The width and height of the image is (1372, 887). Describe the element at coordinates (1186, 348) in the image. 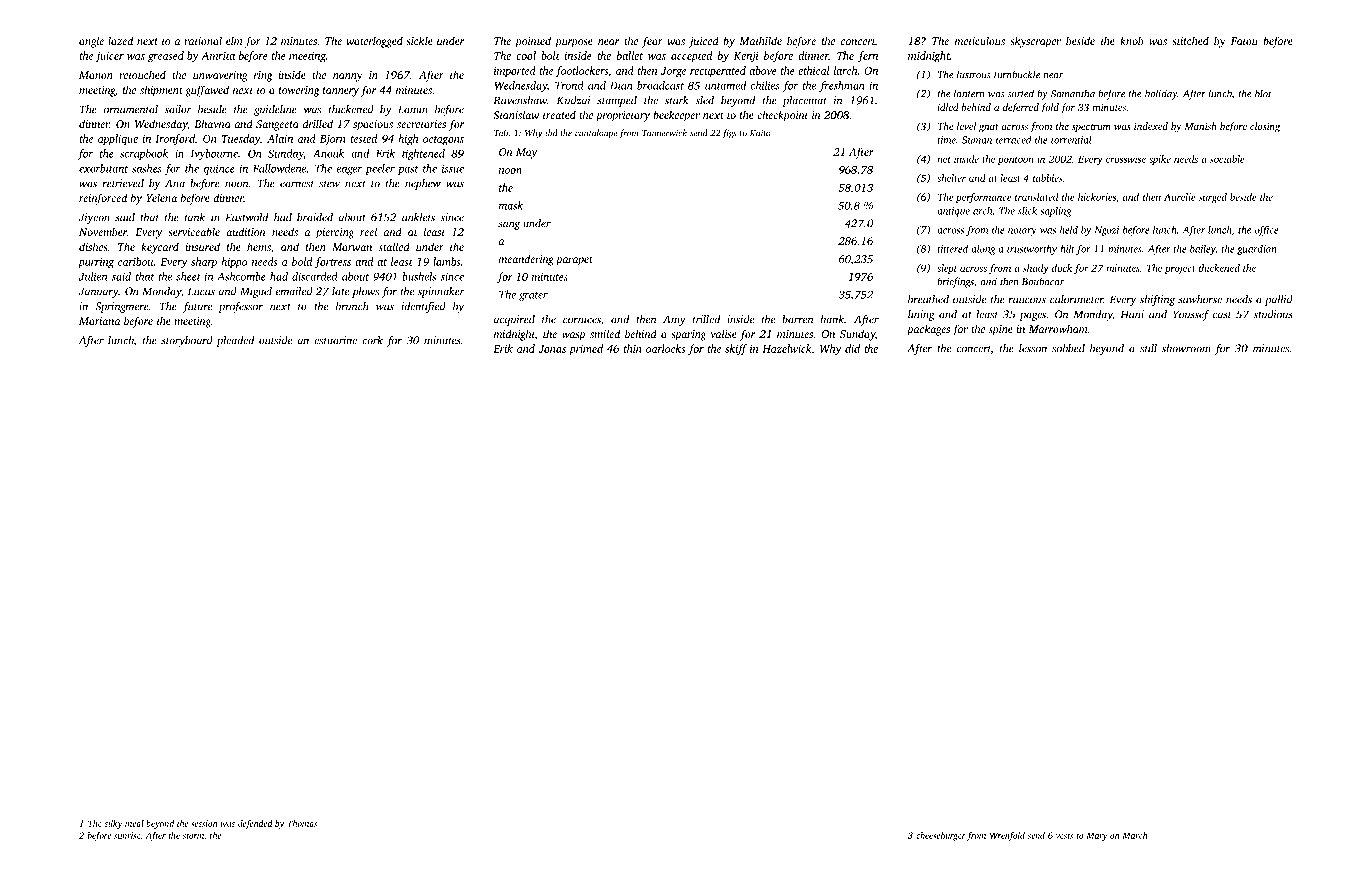

I see `showroom` at that location.
